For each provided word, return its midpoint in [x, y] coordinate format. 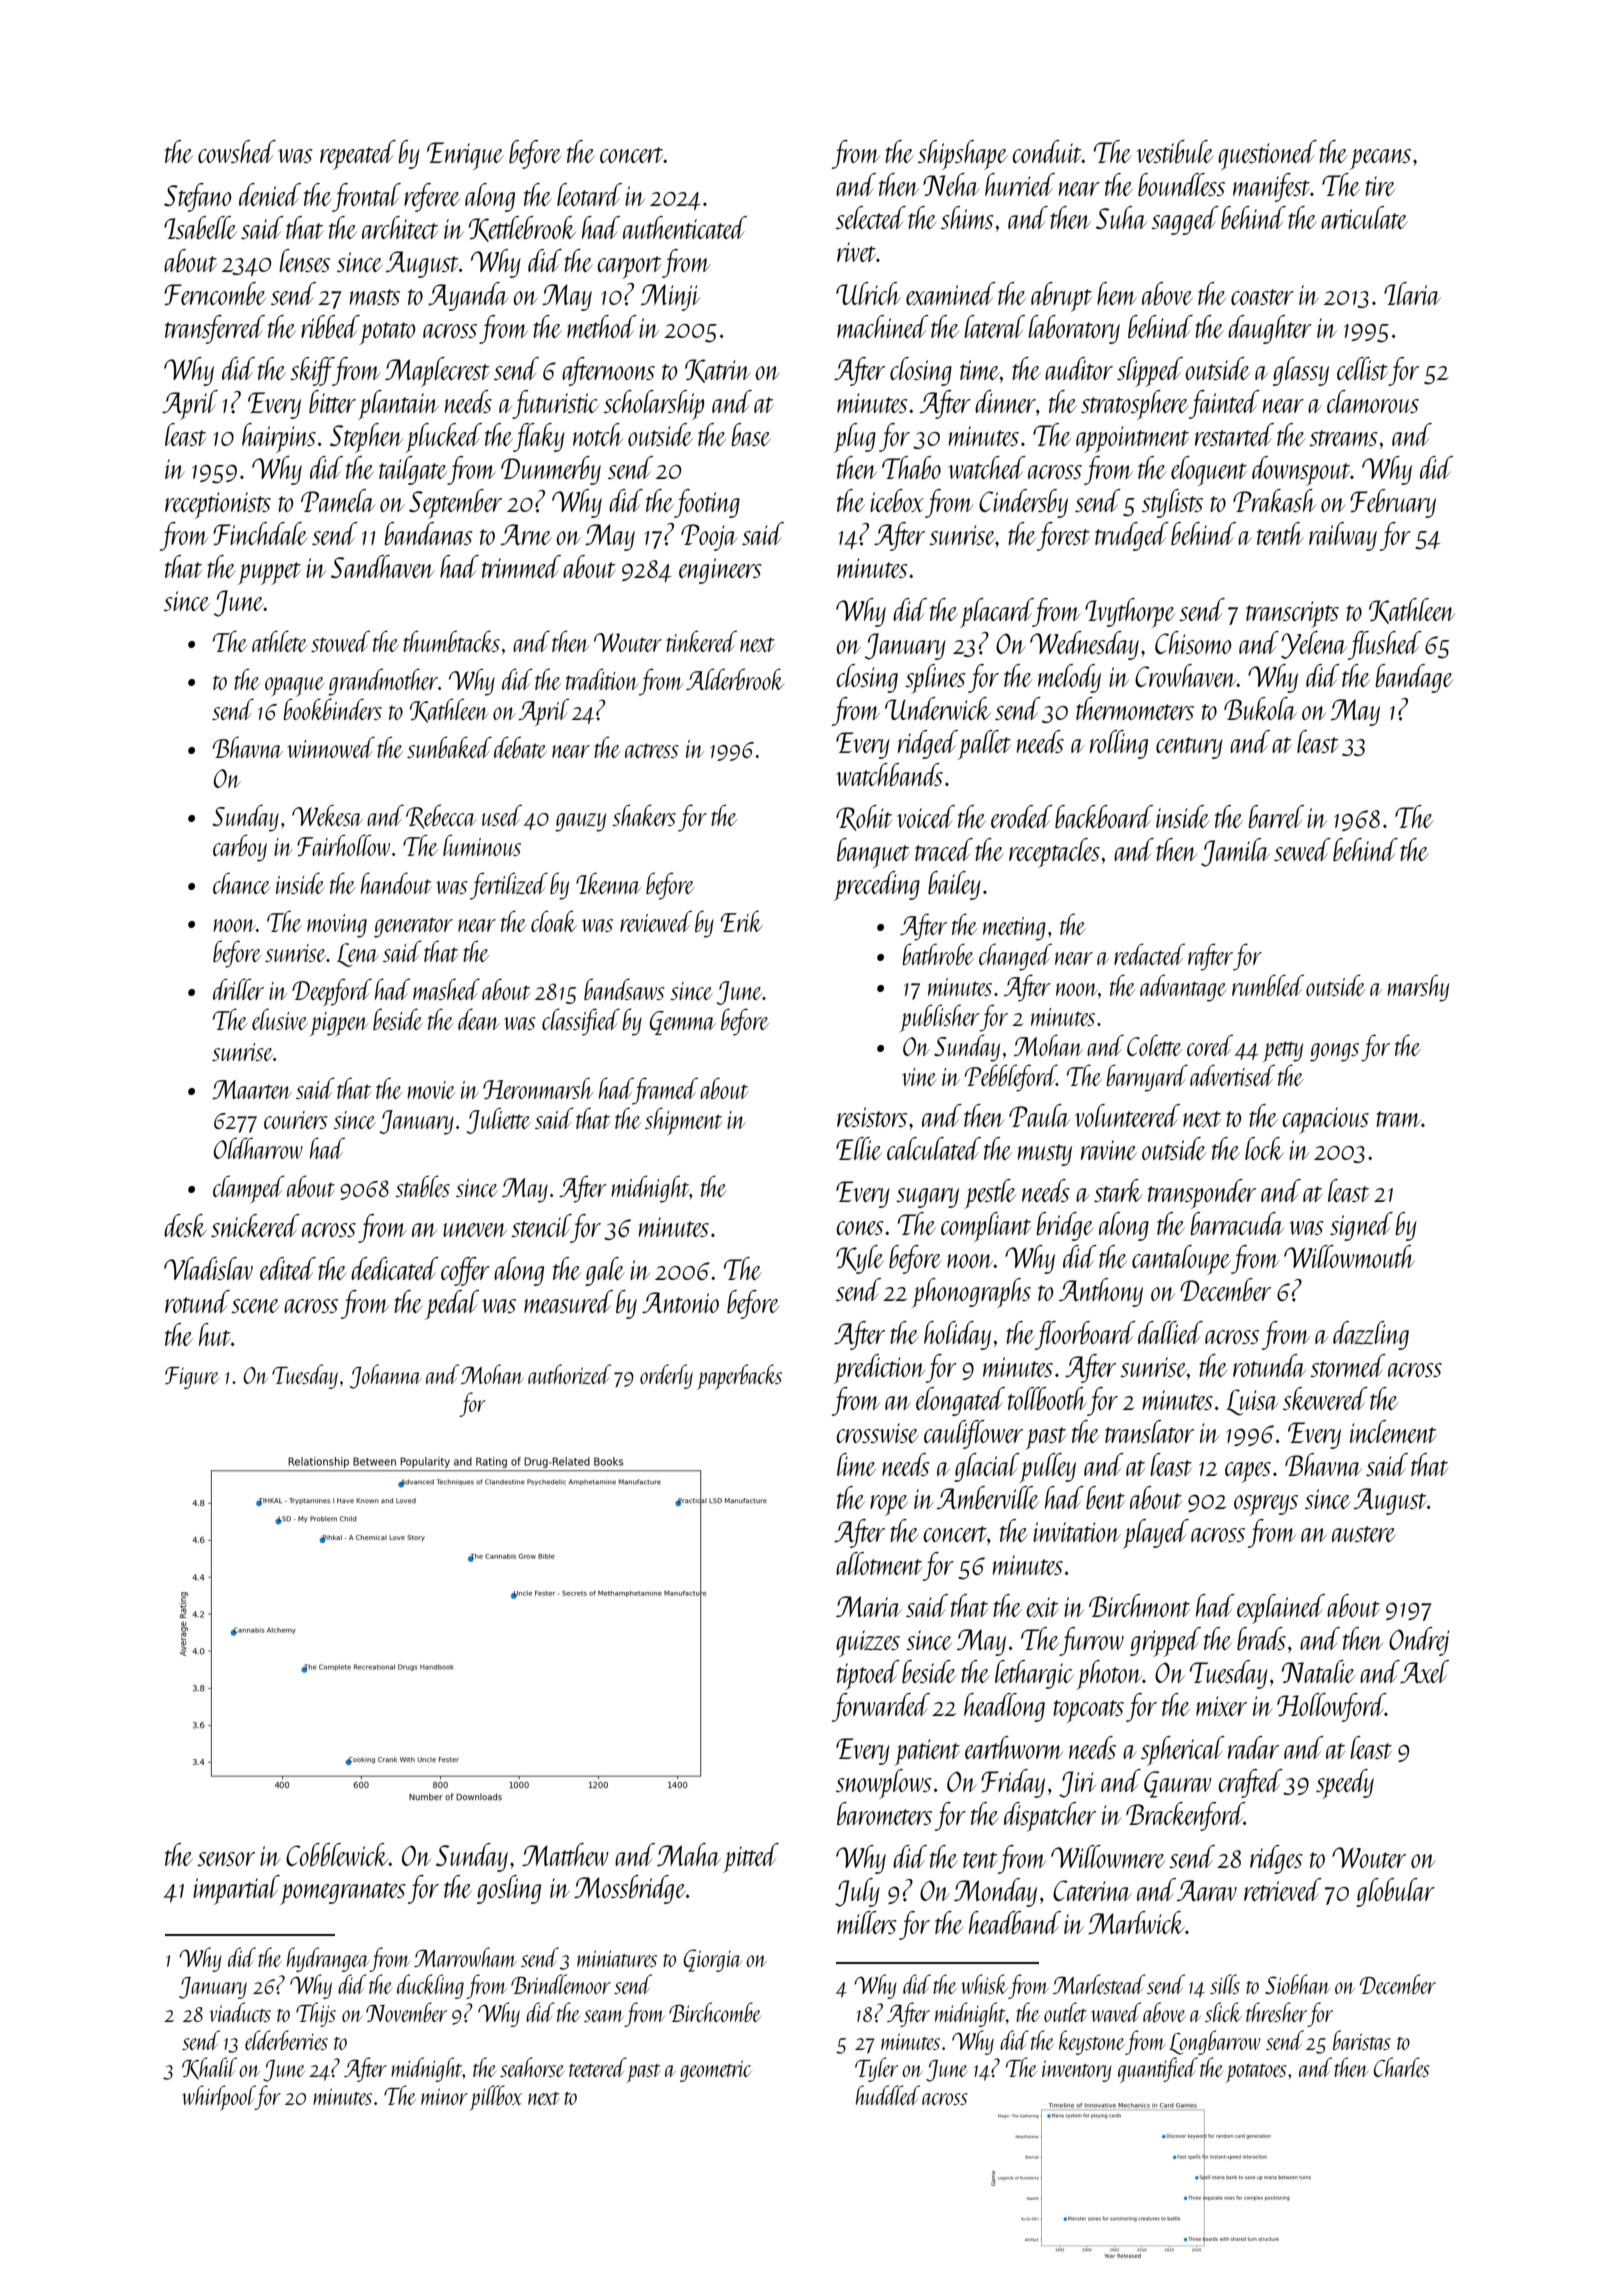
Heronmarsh [538, 1088]
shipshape [963, 155]
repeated [358, 155]
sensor [226, 1859]
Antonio [680, 1302]
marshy [1418, 988]
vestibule [1175, 151]
